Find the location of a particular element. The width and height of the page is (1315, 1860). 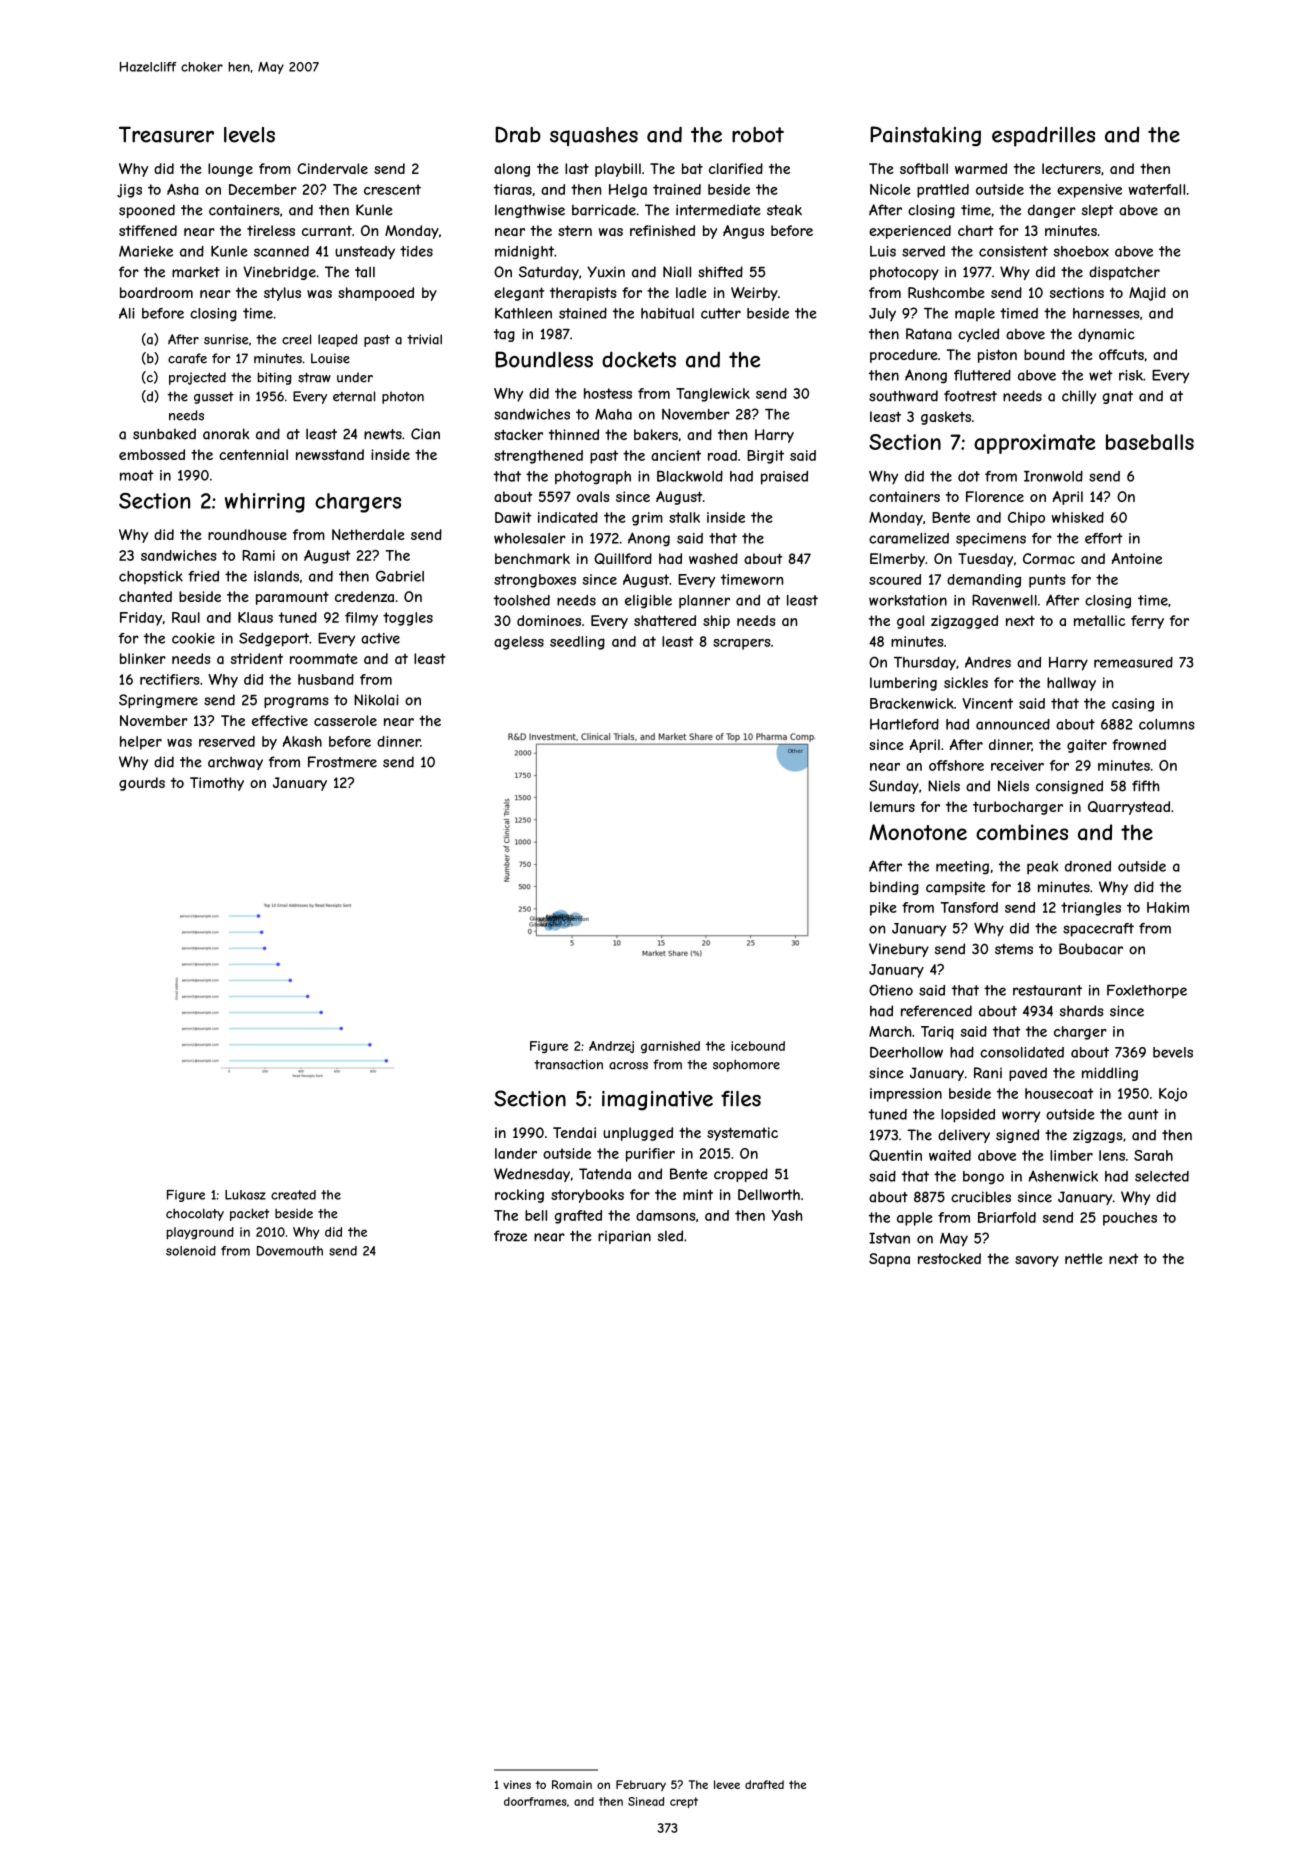

vines is located at coordinates (517, 1784).
